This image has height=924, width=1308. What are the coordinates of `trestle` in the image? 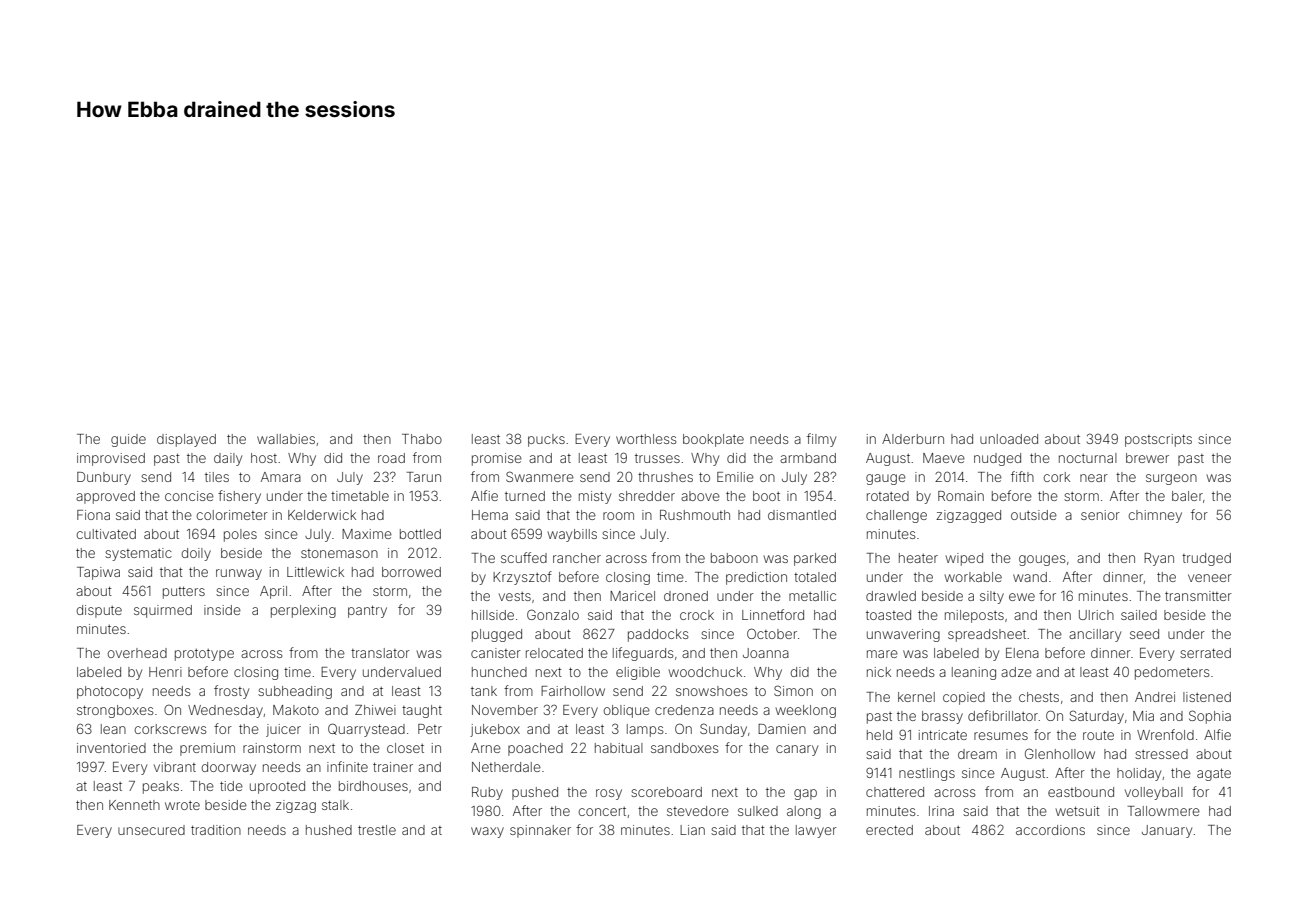 It's located at (377, 830).
